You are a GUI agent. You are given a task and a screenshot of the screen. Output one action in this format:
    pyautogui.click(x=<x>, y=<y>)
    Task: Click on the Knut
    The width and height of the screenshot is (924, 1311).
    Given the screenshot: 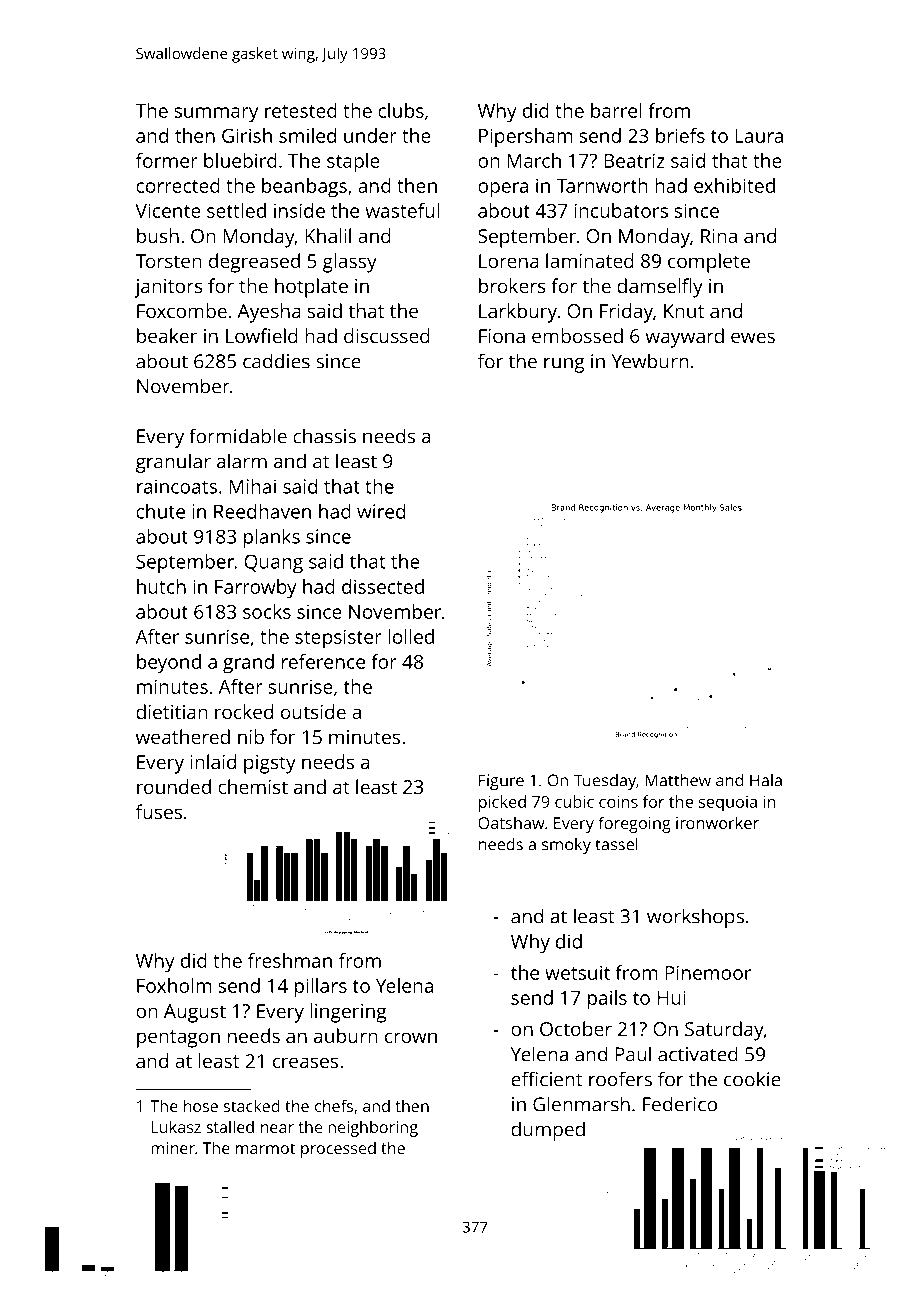 What is the action you would take?
    pyautogui.click(x=684, y=311)
